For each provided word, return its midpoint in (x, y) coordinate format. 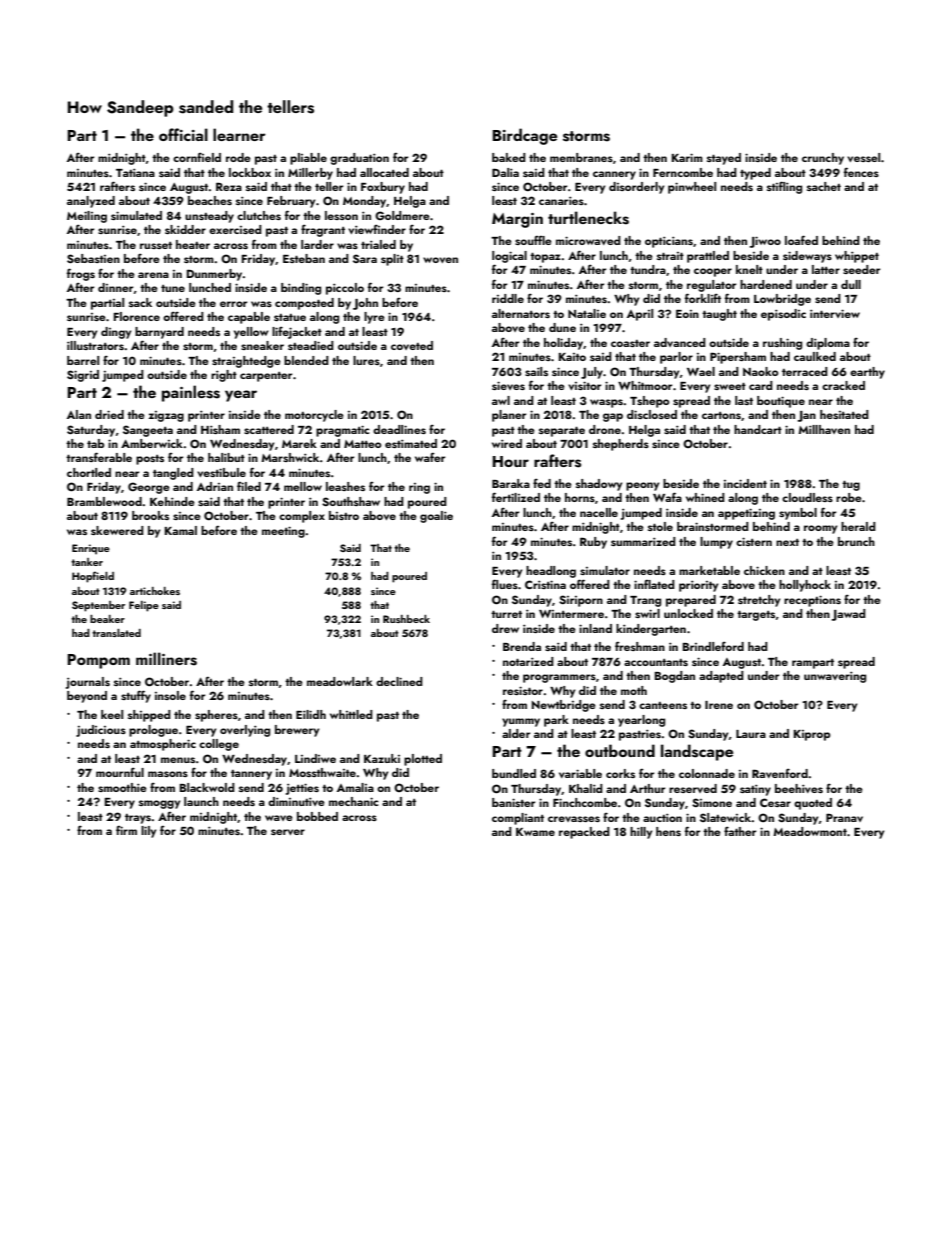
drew (505, 628)
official (183, 134)
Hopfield (93, 577)
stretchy (759, 601)
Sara (365, 258)
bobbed (317, 816)
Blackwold (207, 787)
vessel (863, 157)
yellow (251, 333)
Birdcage (524, 136)
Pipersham (738, 358)
